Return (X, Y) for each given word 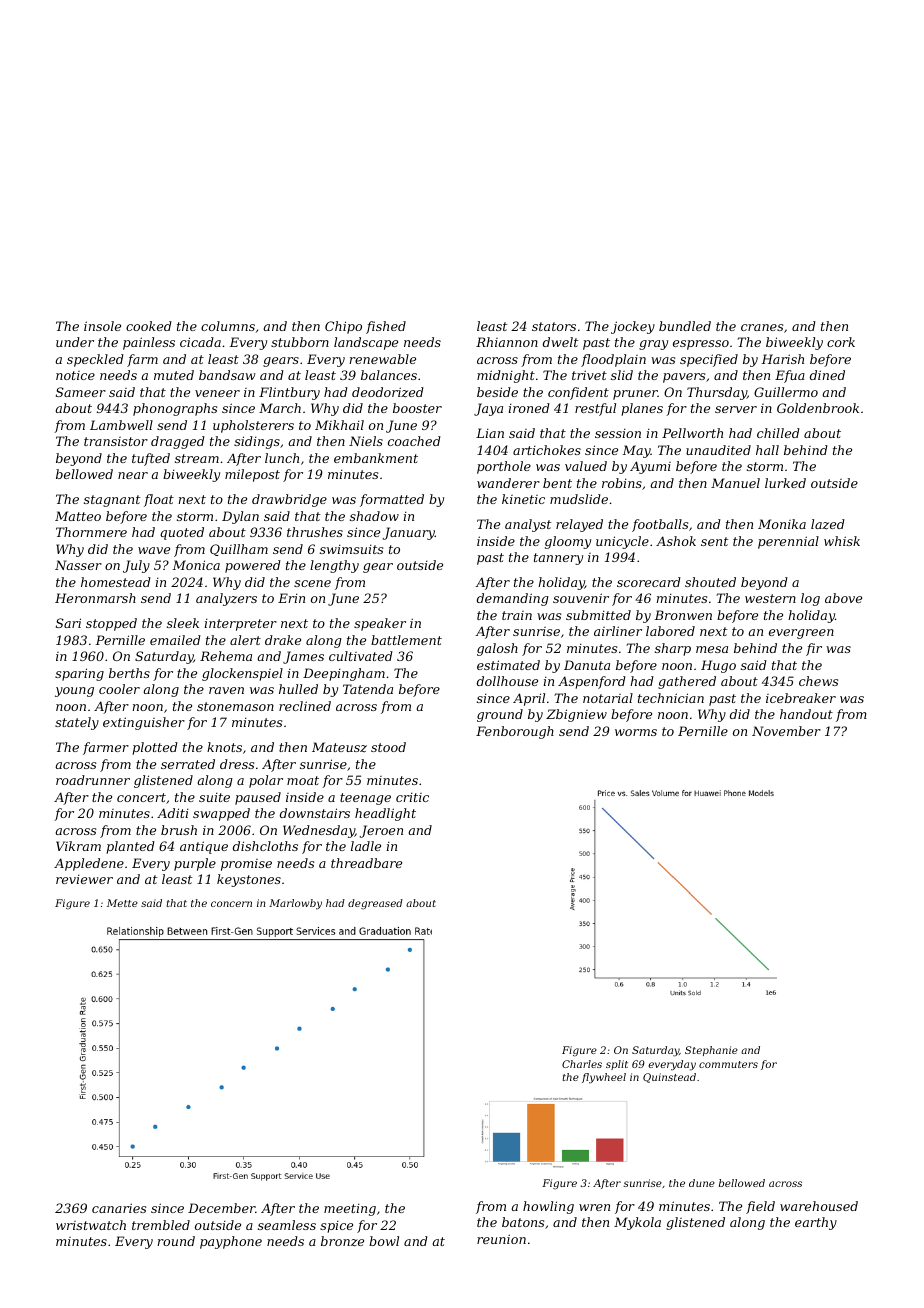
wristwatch (91, 1225)
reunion (501, 1239)
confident (578, 393)
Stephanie (711, 1051)
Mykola (637, 1223)
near (133, 475)
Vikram (78, 846)
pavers (684, 378)
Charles (582, 1064)
